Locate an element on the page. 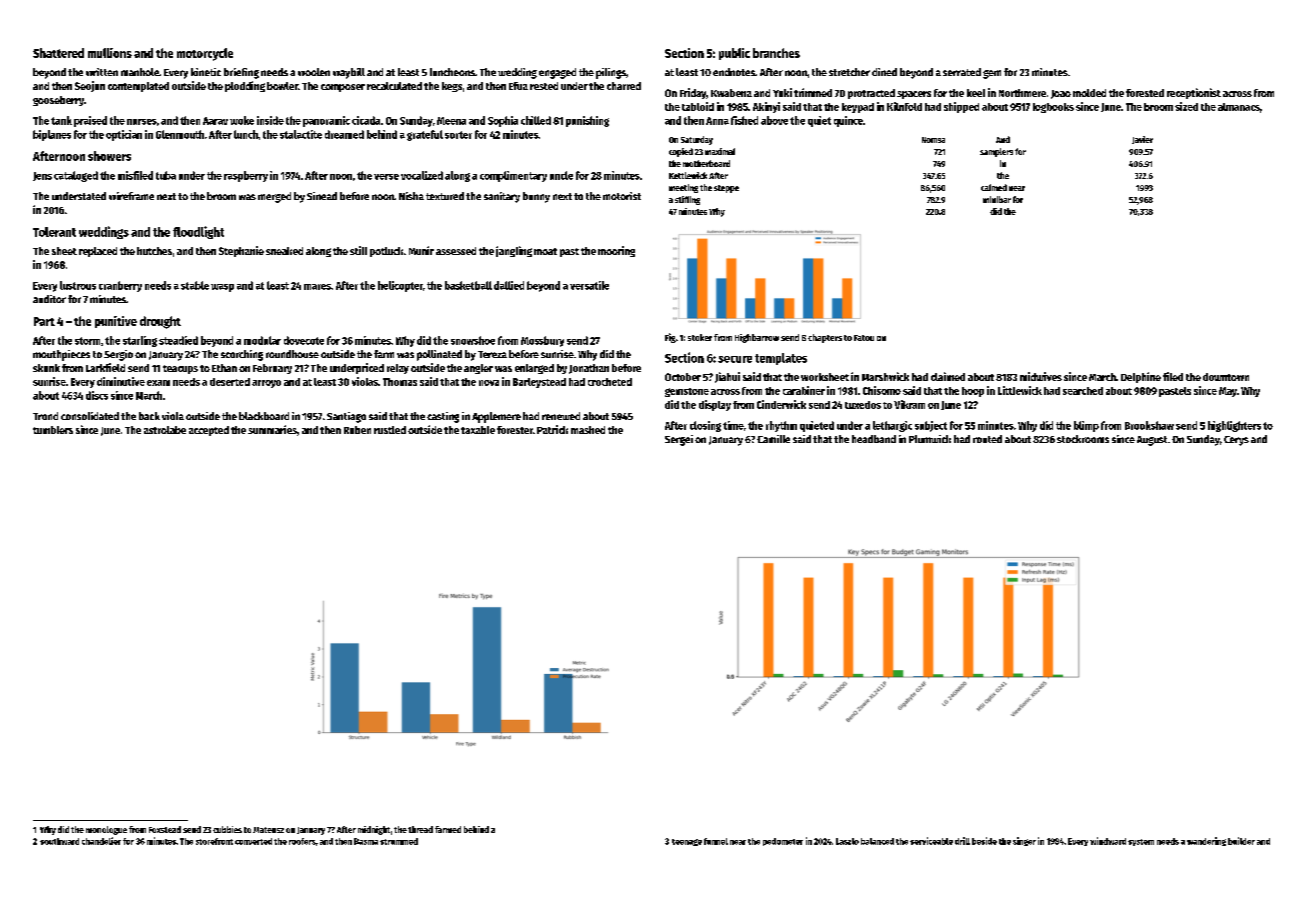 This page has height=924, width=1308. windward is located at coordinates (1108, 841).
